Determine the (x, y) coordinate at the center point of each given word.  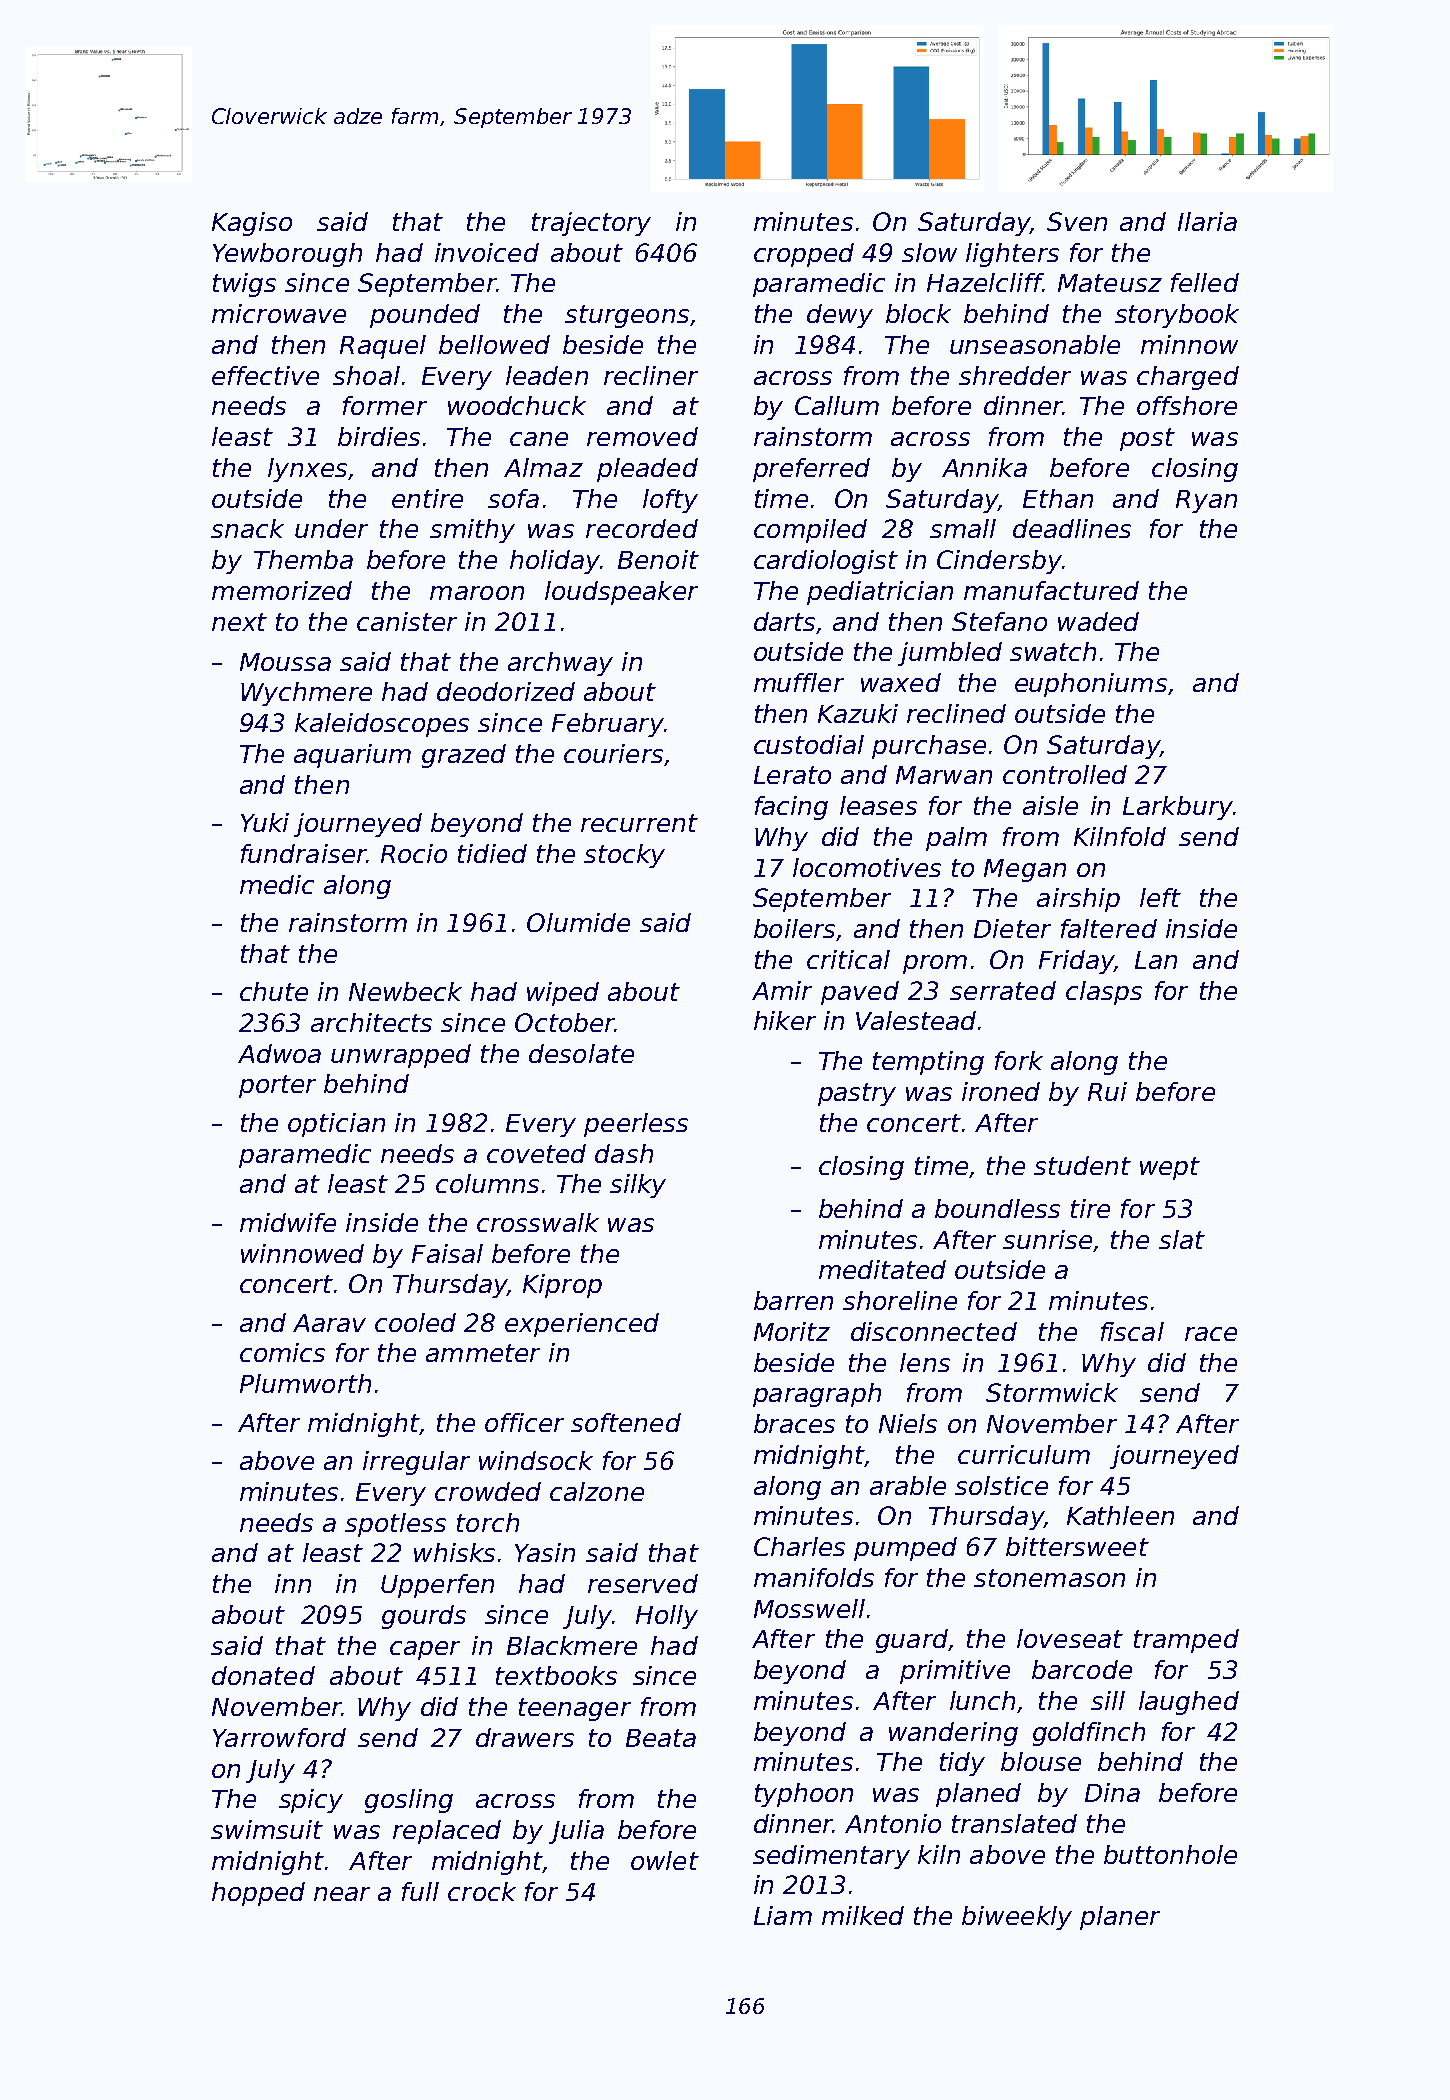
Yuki (265, 822)
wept (1170, 1168)
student (1082, 1165)
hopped (258, 1894)
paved (860, 993)
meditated (882, 1269)
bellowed (494, 344)
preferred (811, 470)
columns (487, 1183)
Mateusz (1110, 283)
